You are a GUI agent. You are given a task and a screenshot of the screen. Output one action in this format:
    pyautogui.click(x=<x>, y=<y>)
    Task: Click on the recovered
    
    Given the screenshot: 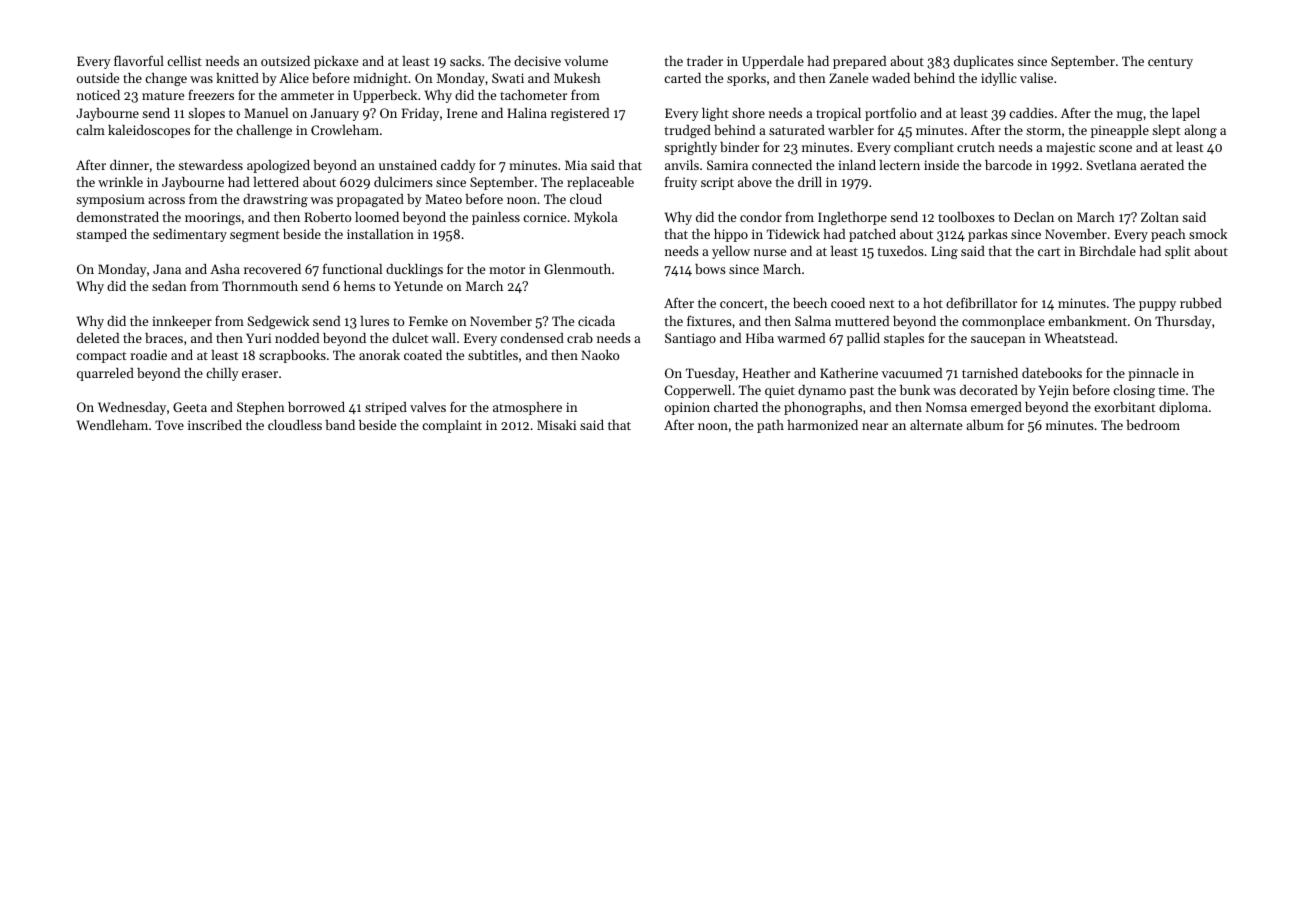 What is the action you would take?
    pyautogui.click(x=272, y=269)
